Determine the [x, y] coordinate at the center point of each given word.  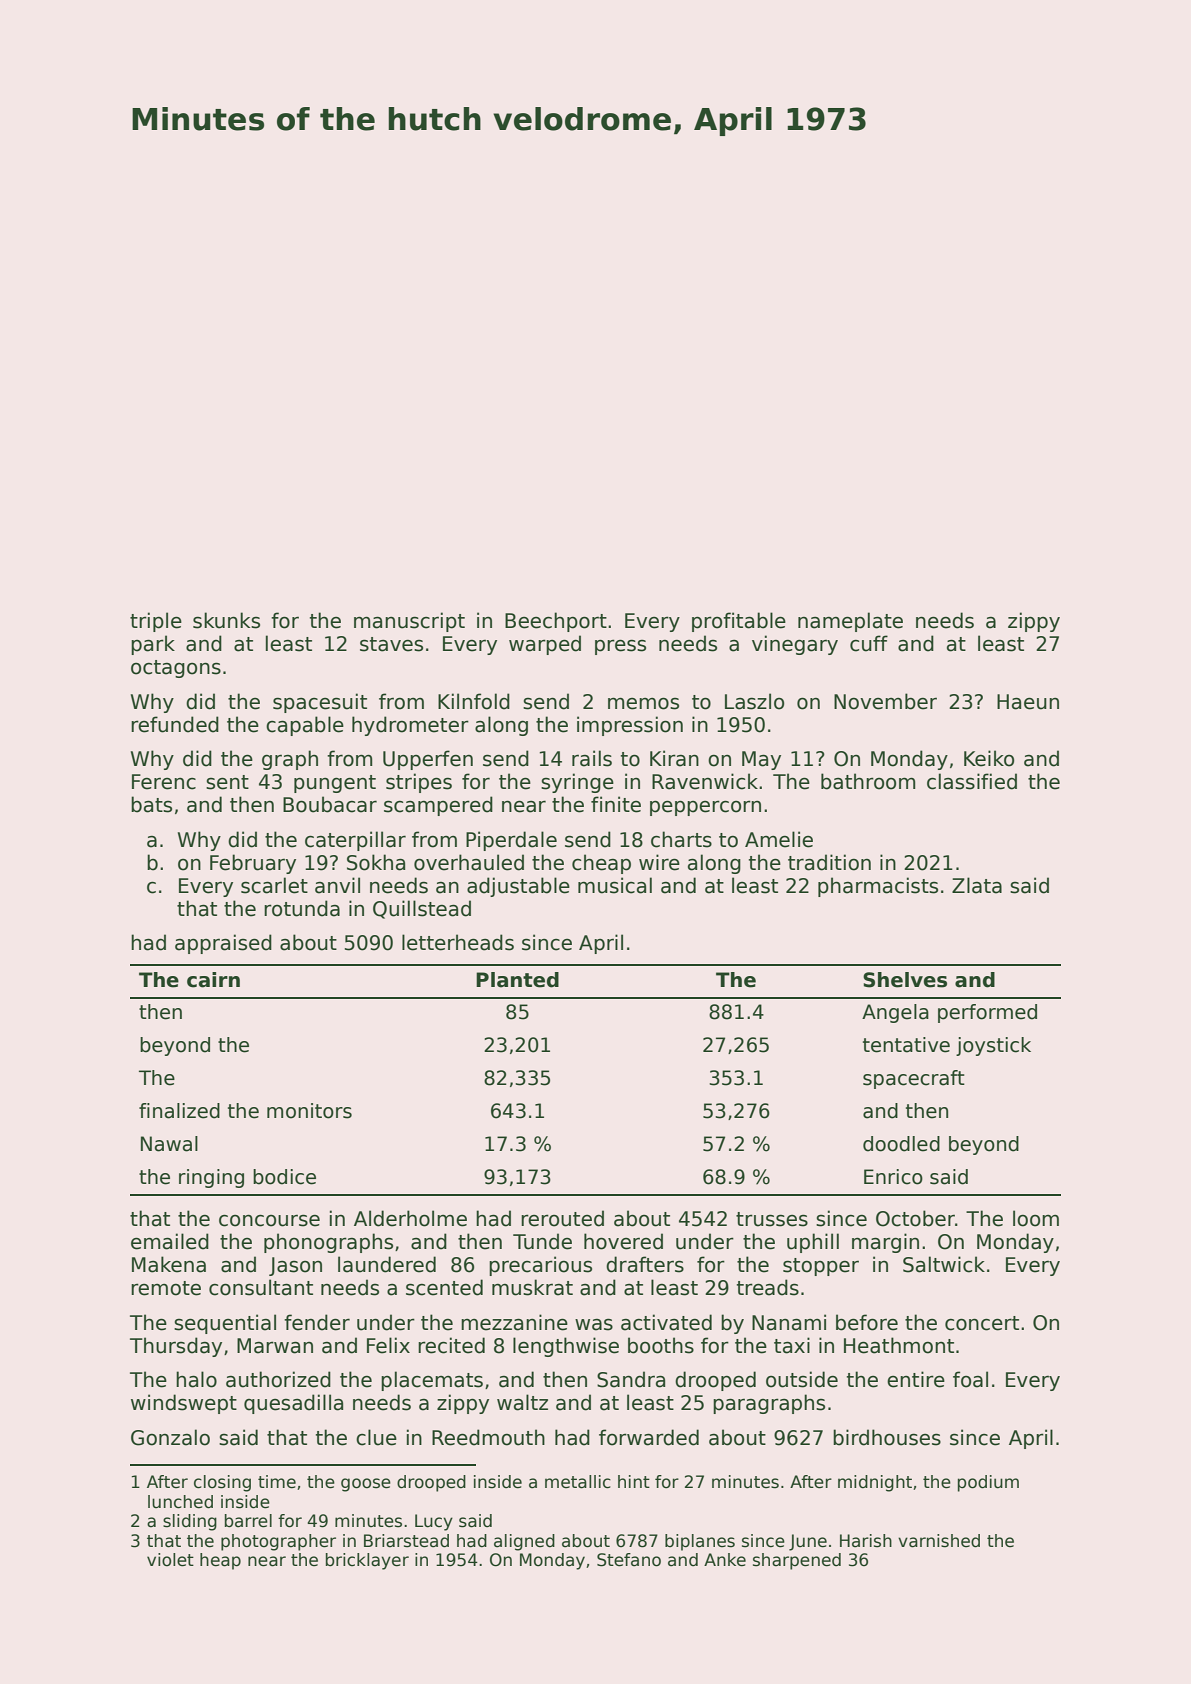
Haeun [1028, 702]
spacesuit [320, 703]
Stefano [629, 1560]
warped [545, 645]
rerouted [562, 1218]
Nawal [169, 1144]
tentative [906, 1045]
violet [170, 1560]
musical [615, 885]
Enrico [893, 1177]
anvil [337, 885]
